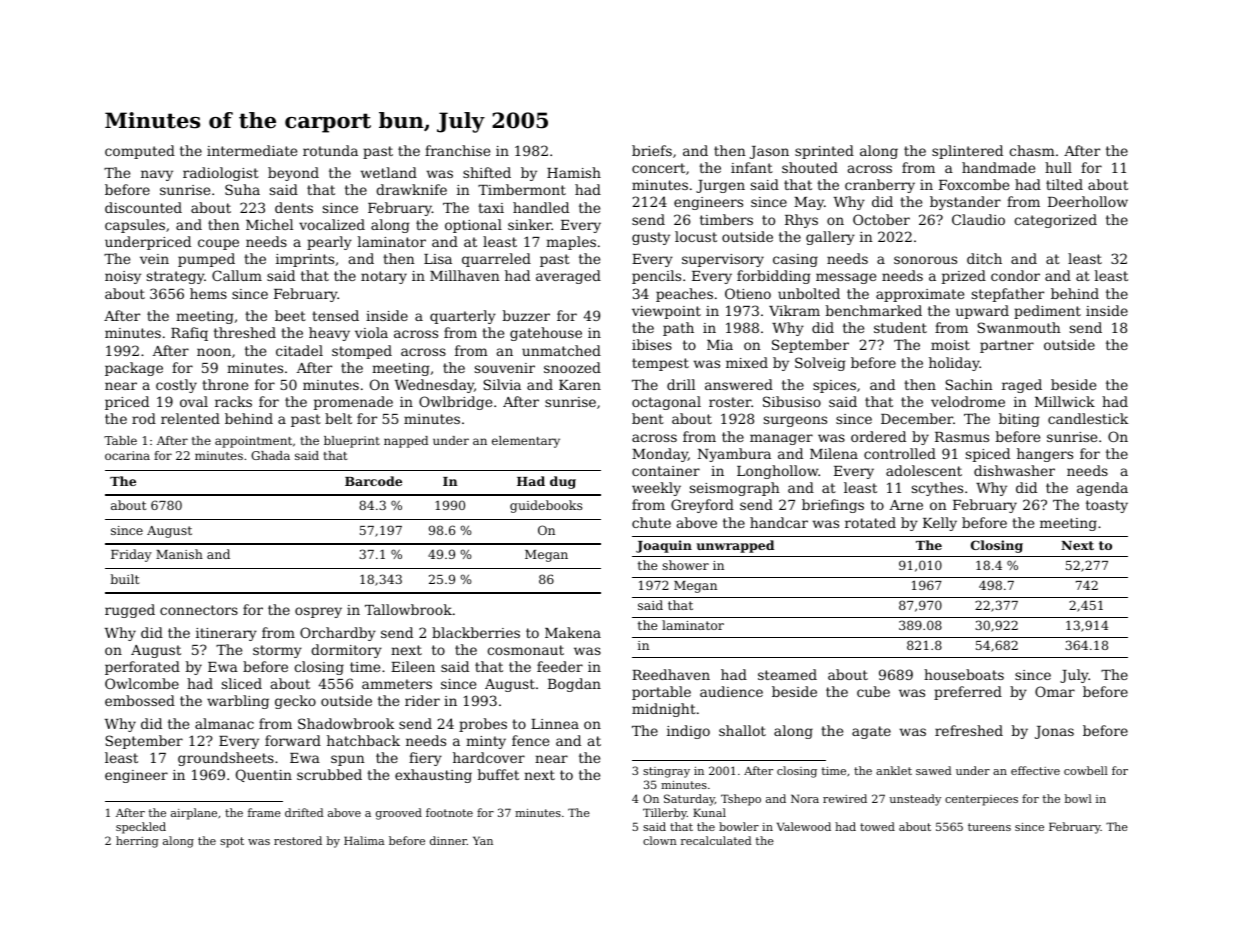 This page has height=952, width=1233. I want to click on candlestick, so click(1088, 418).
